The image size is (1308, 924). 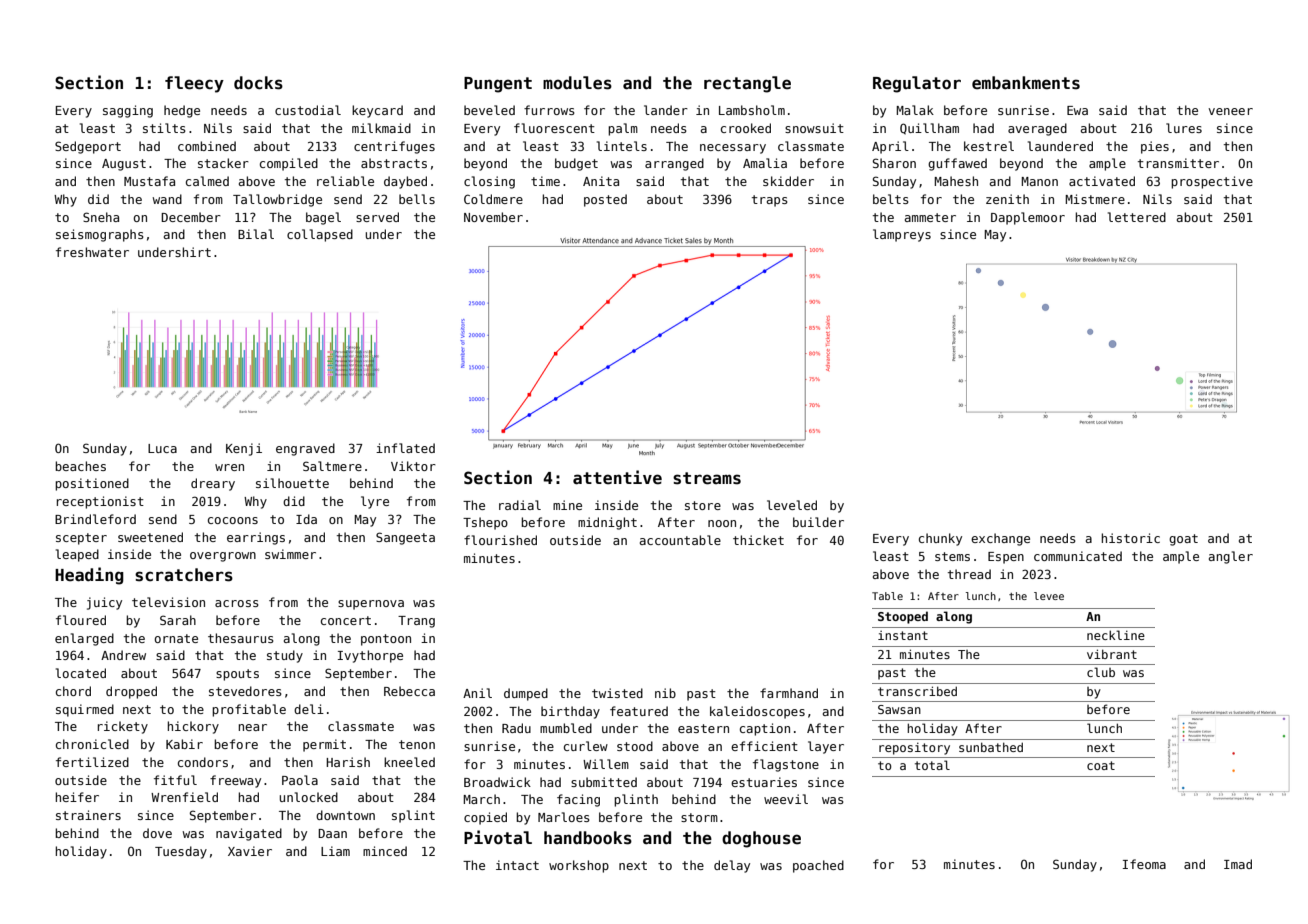 I want to click on lettered, so click(x=1137, y=217).
